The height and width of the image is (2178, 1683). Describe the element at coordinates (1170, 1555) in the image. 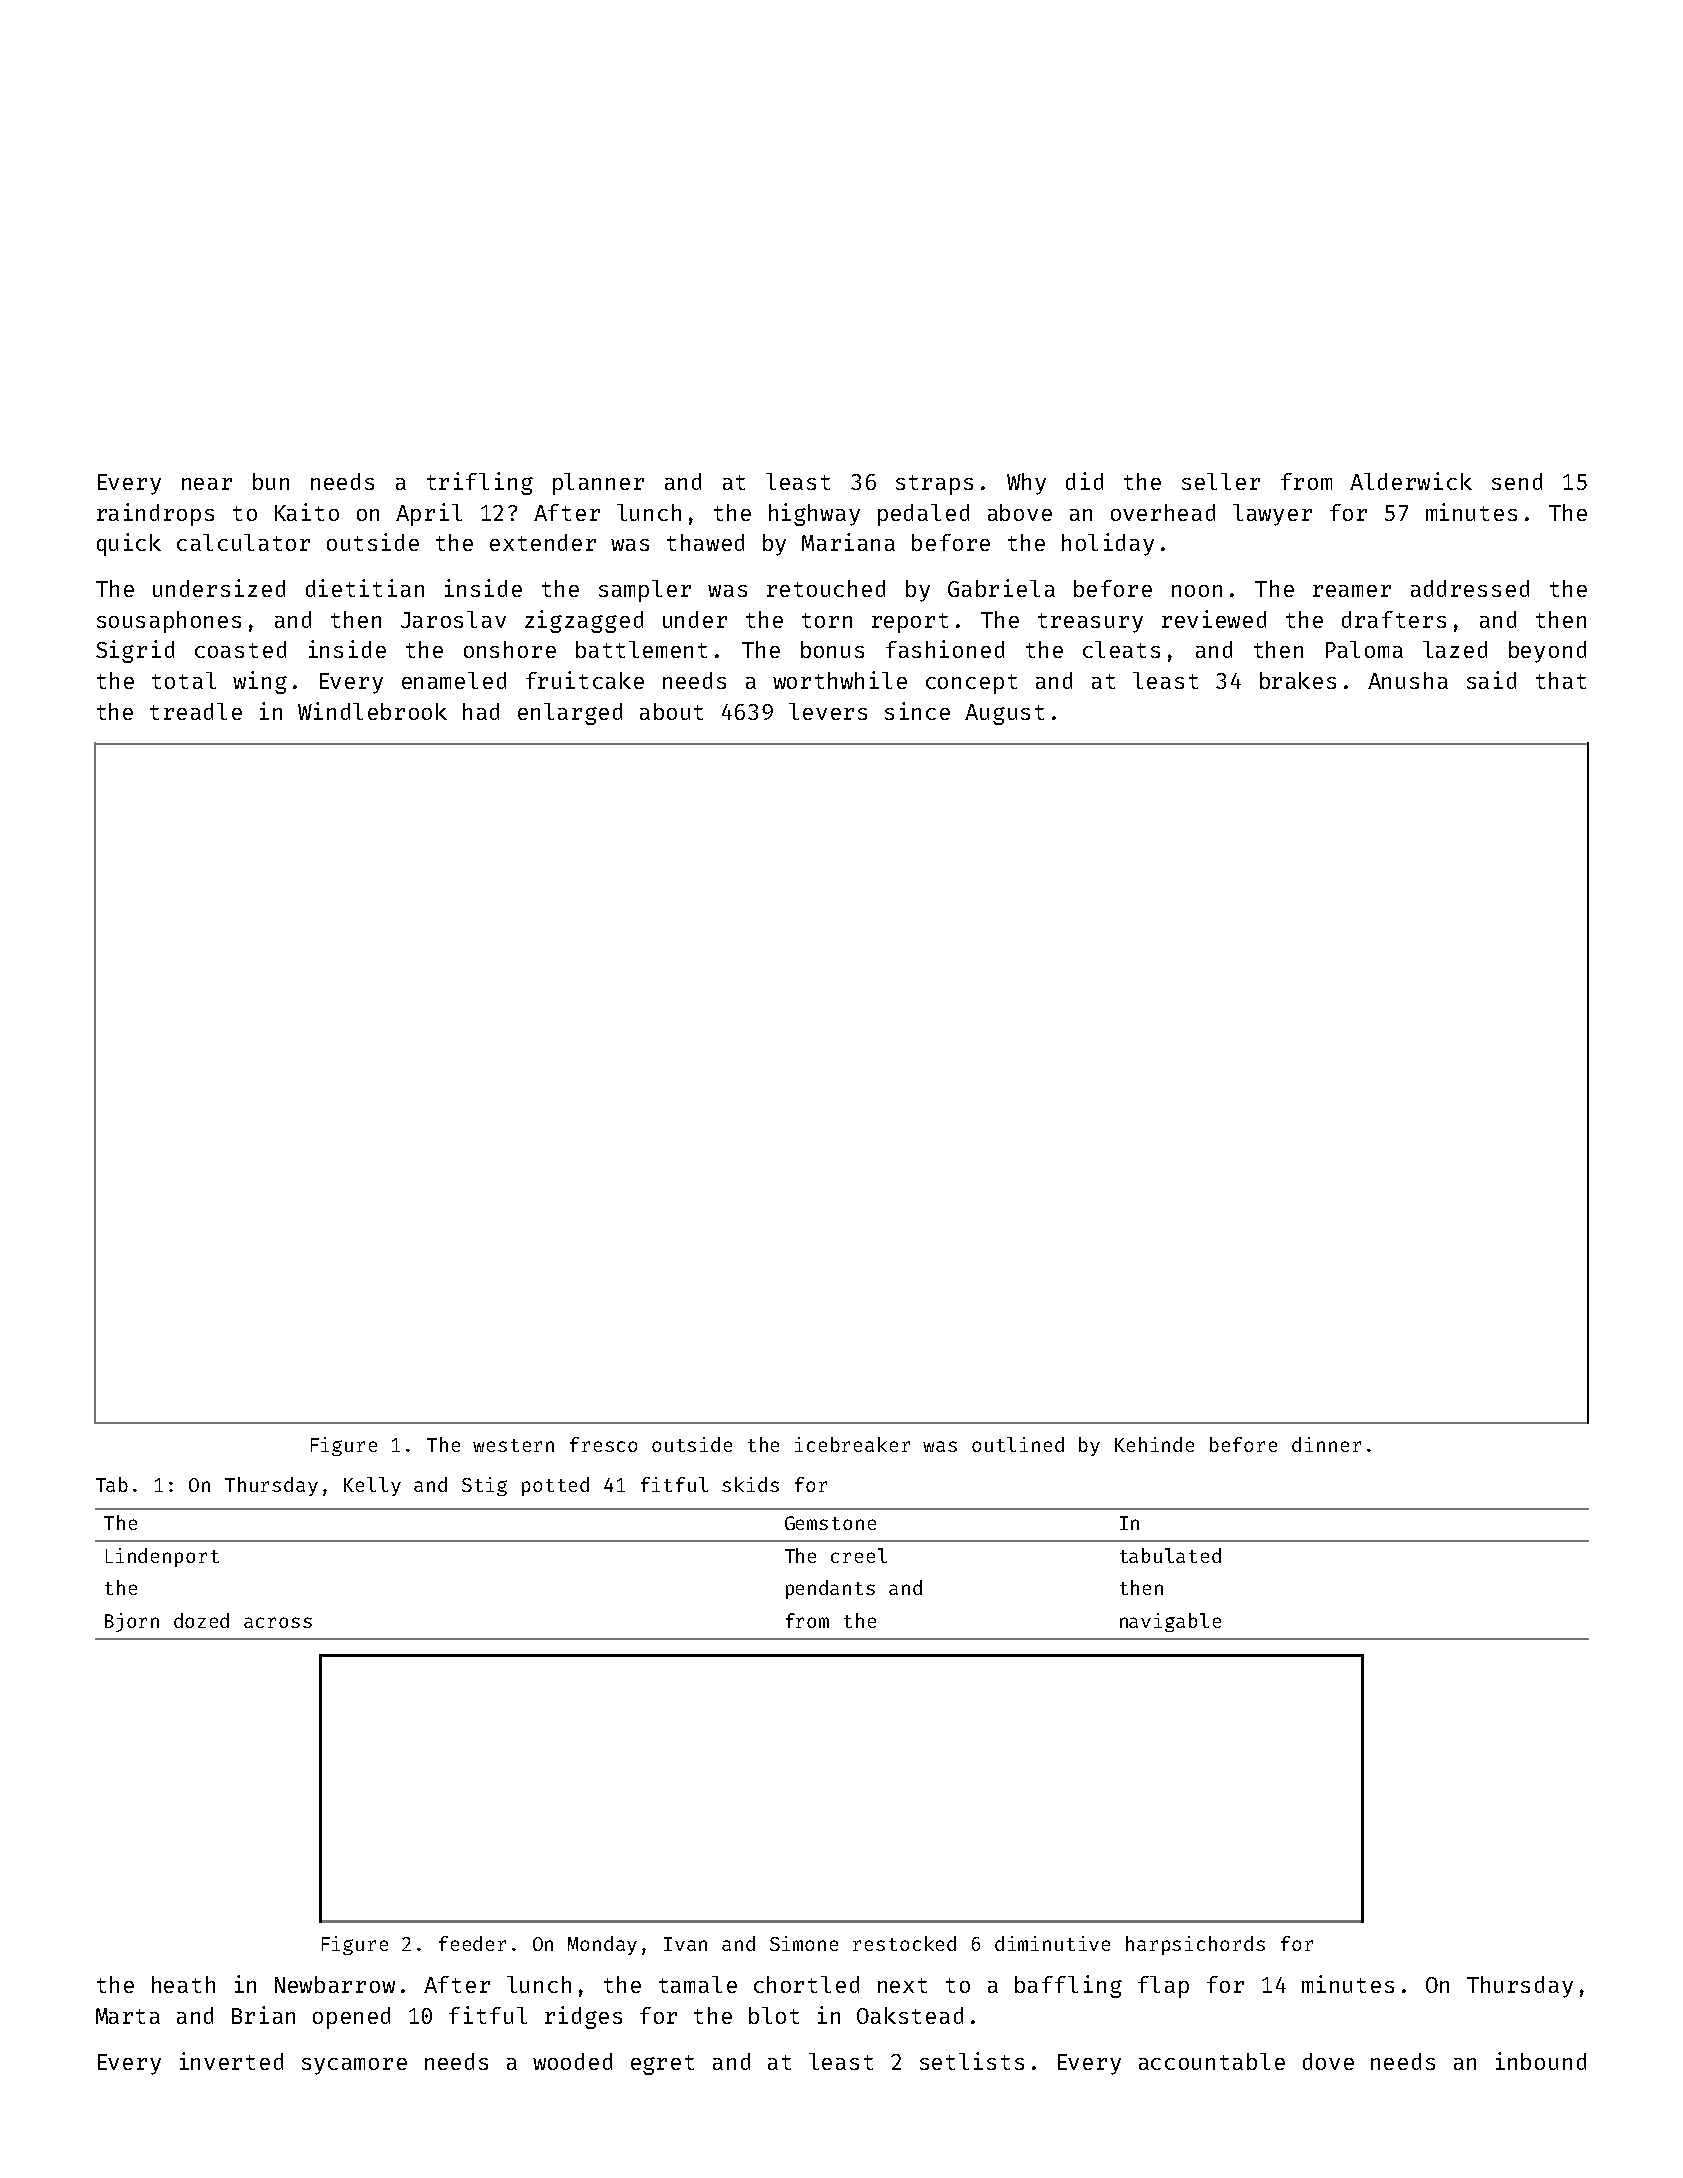

I see `tabulated` at that location.
